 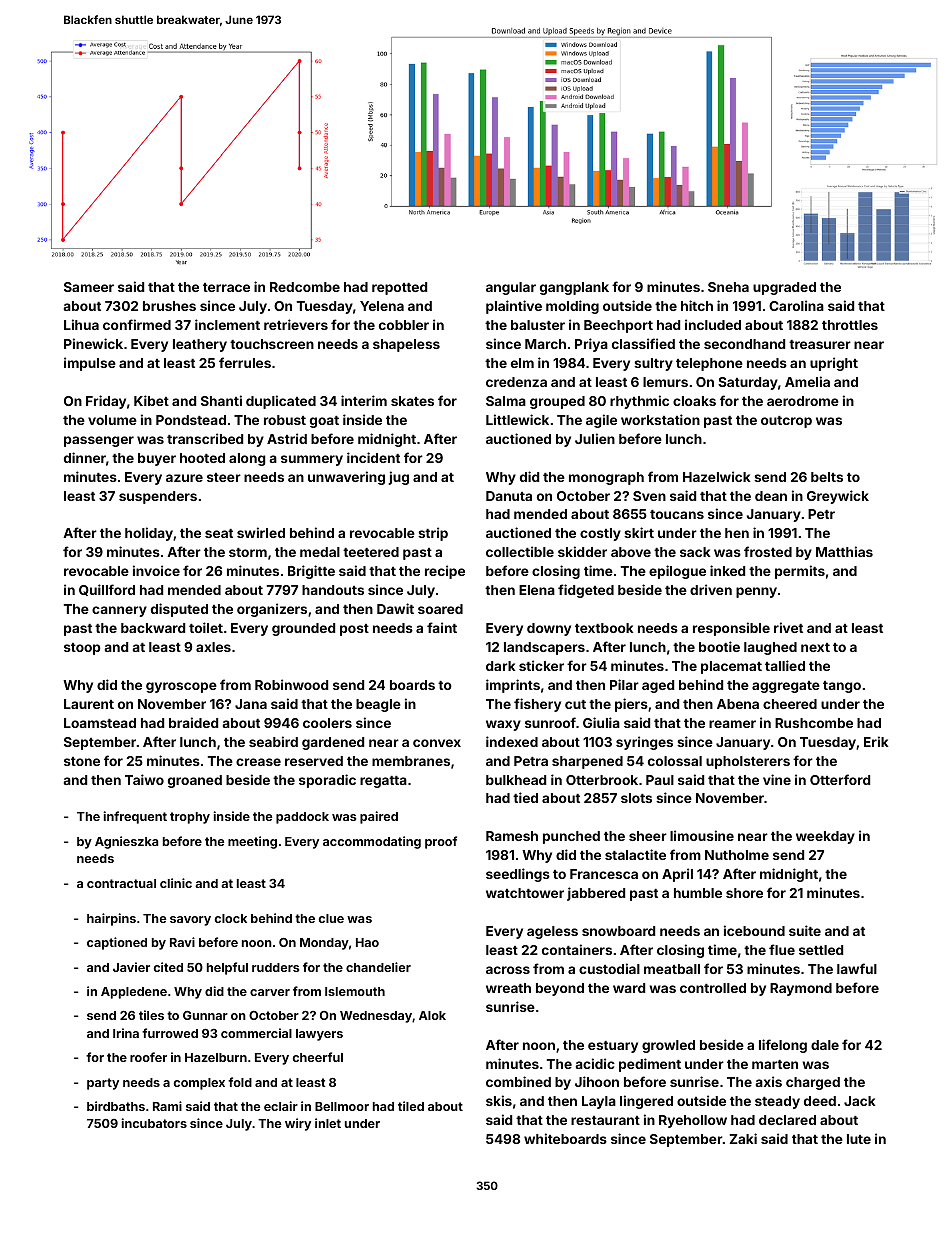 I want to click on Danuta, so click(x=509, y=496).
